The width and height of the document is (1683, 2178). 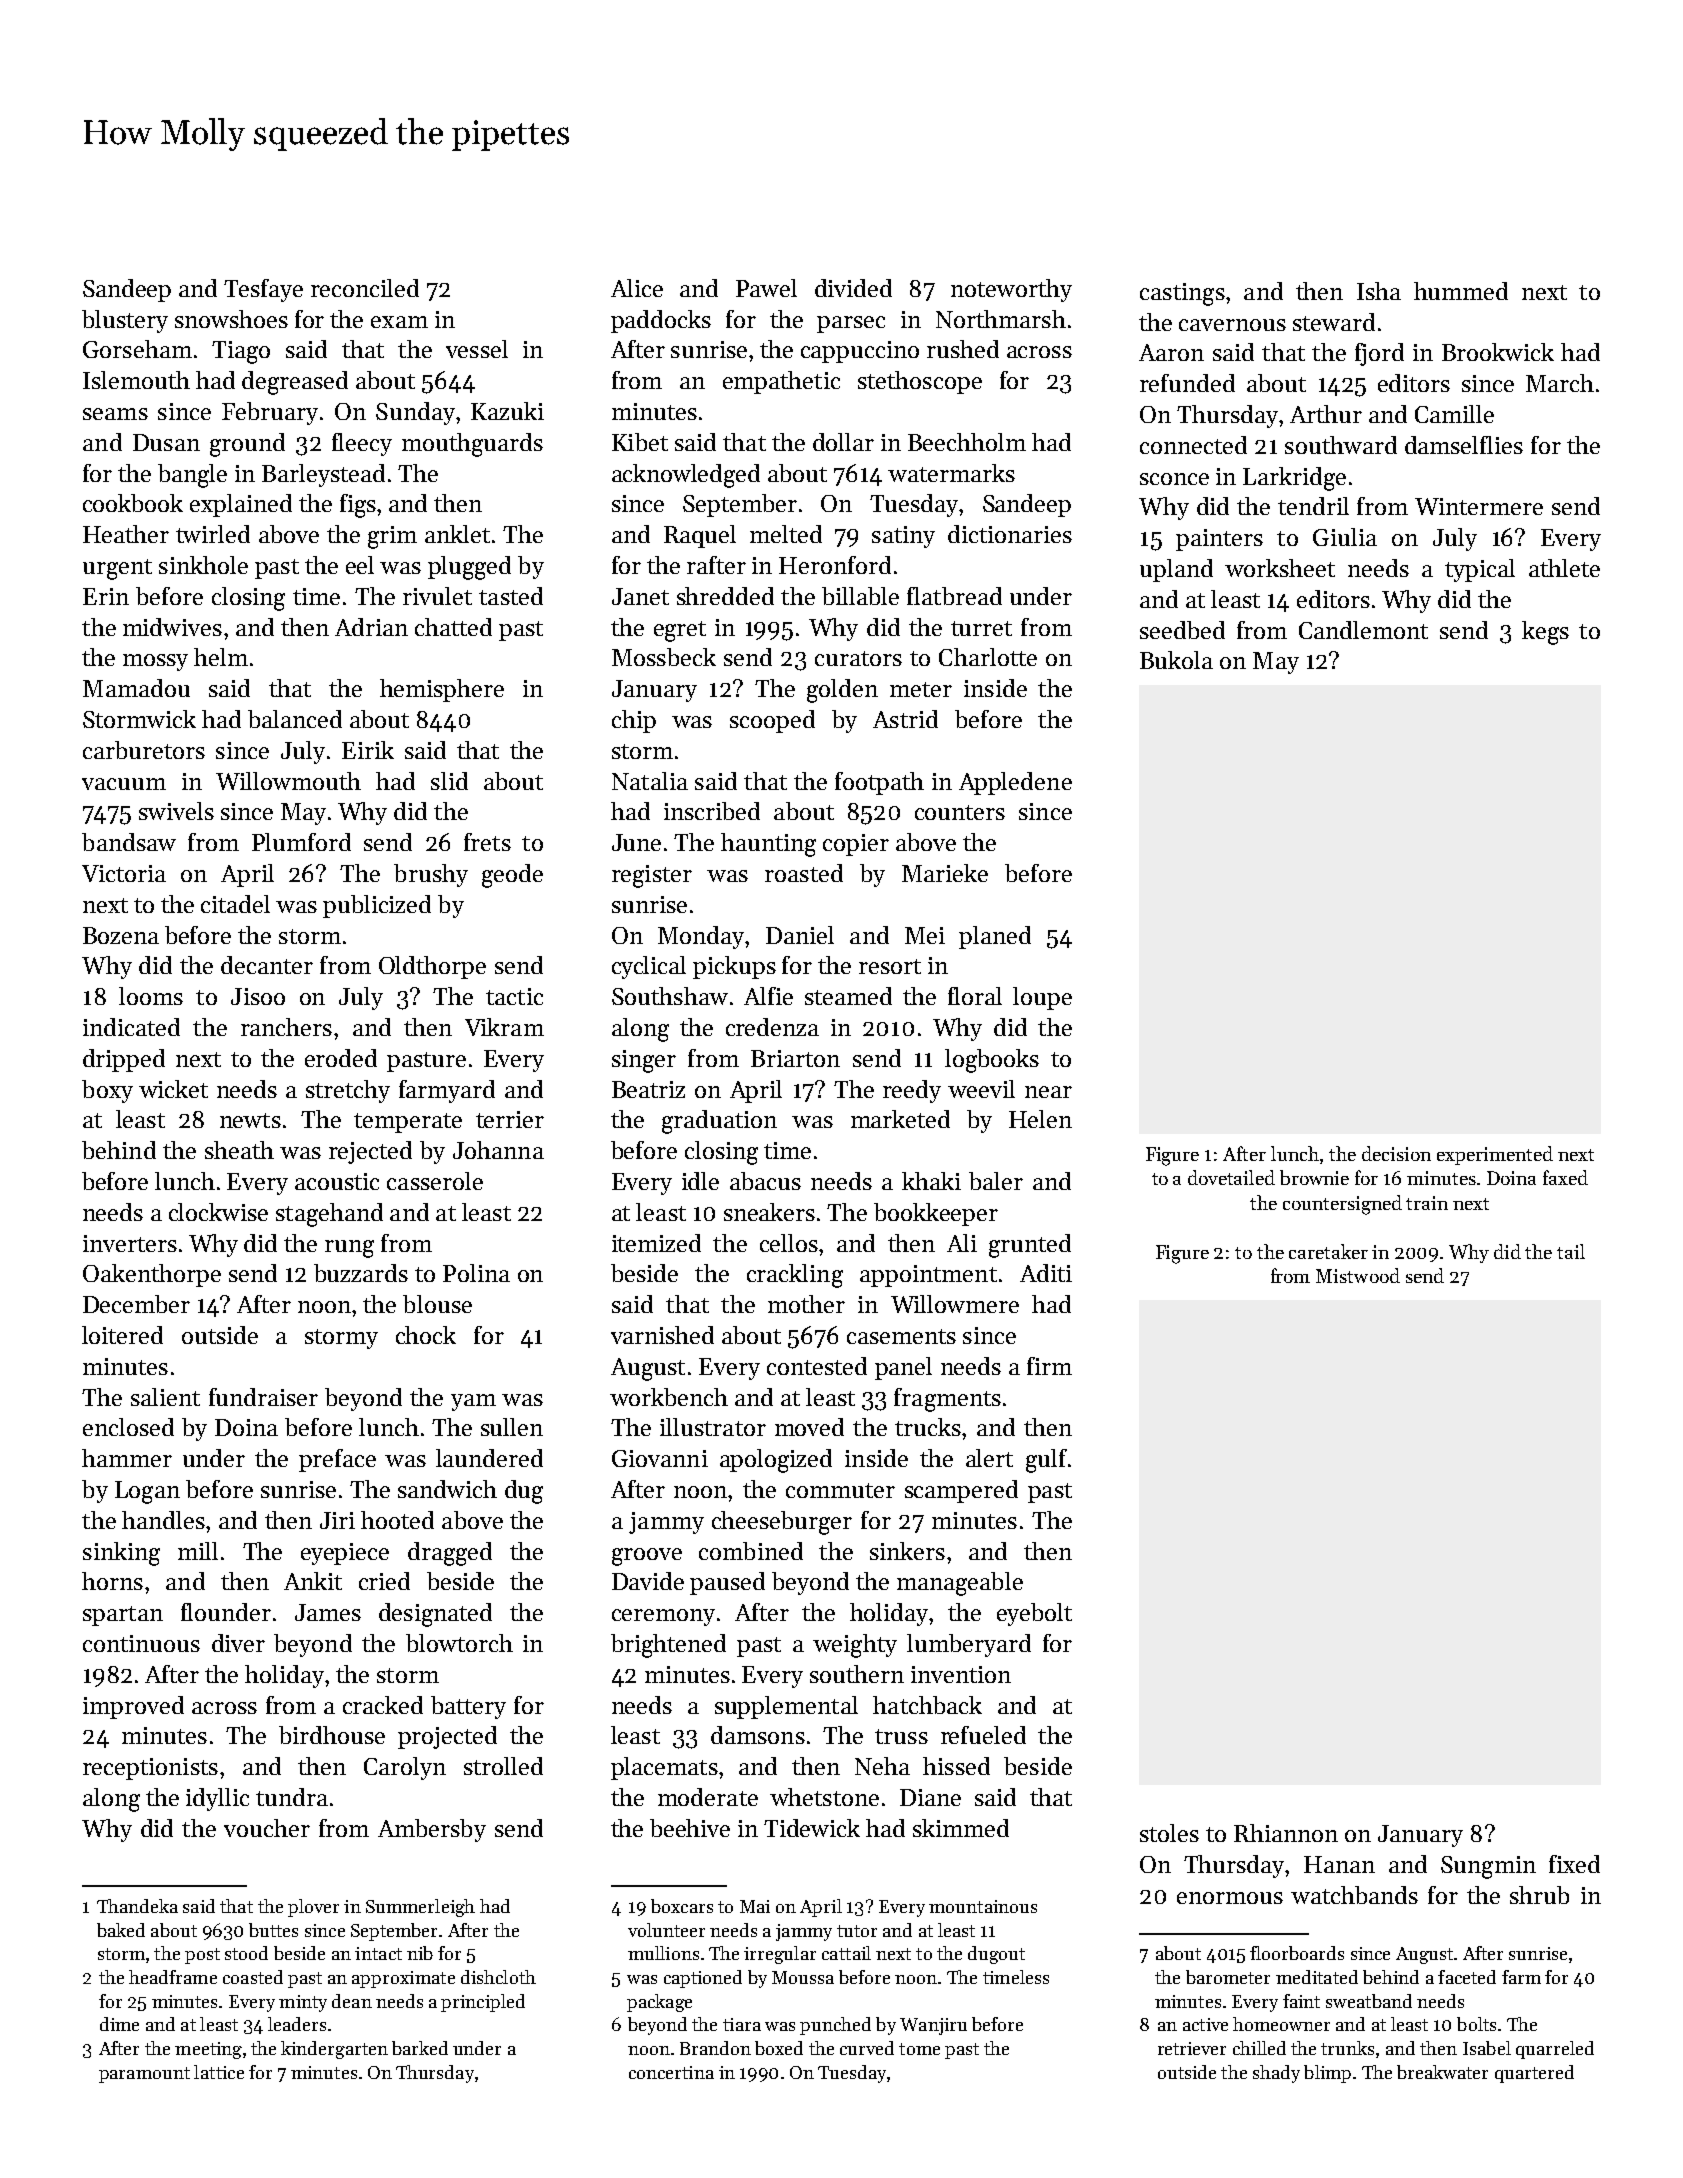 What do you see at coordinates (399, 322) in the document?
I see `exam` at bounding box center [399, 322].
